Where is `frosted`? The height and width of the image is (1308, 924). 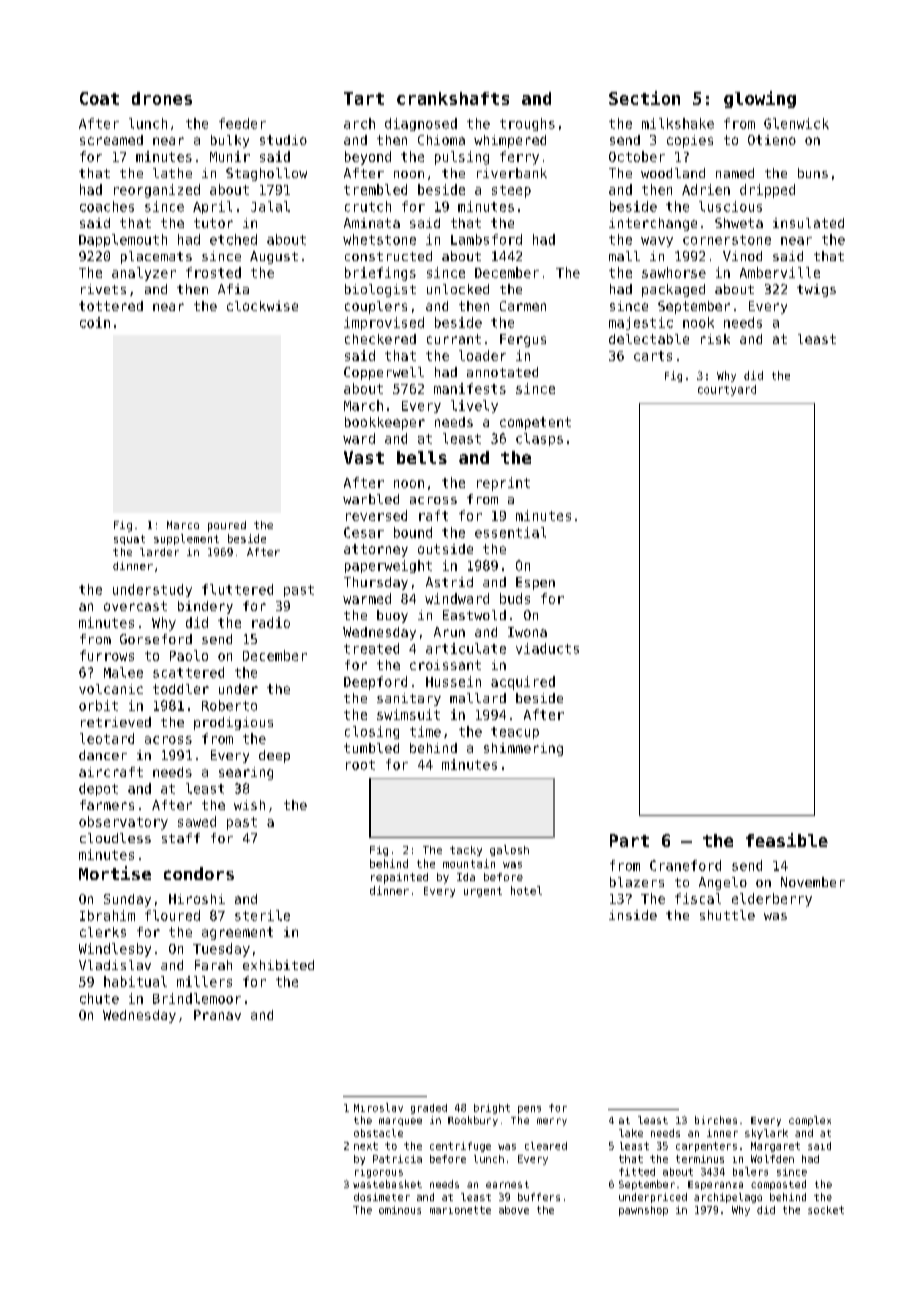 frosted is located at coordinates (213, 272).
